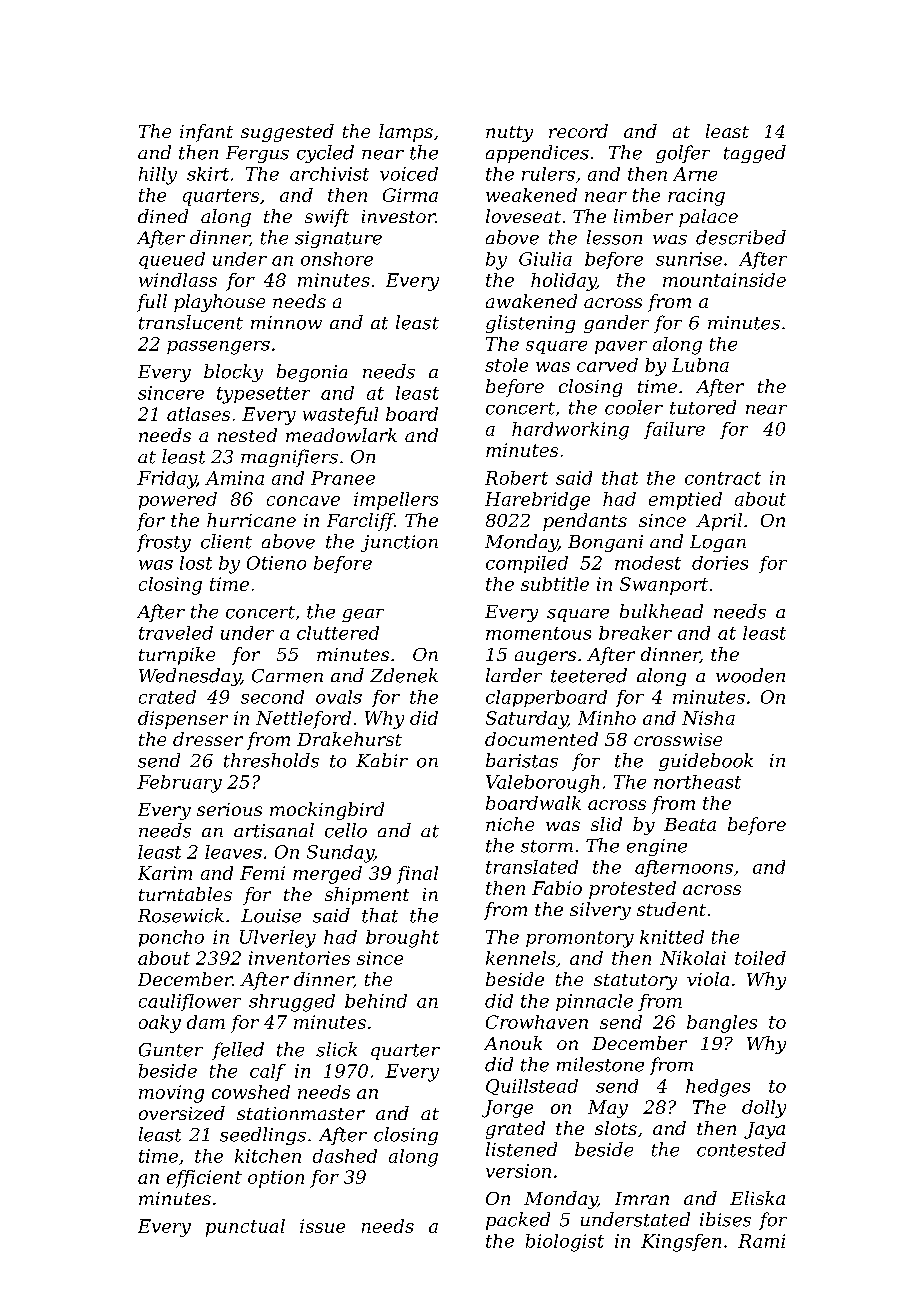 The width and height of the screenshot is (924, 1311). Describe the element at coordinates (755, 154) in the screenshot. I see `tagged` at that location.
